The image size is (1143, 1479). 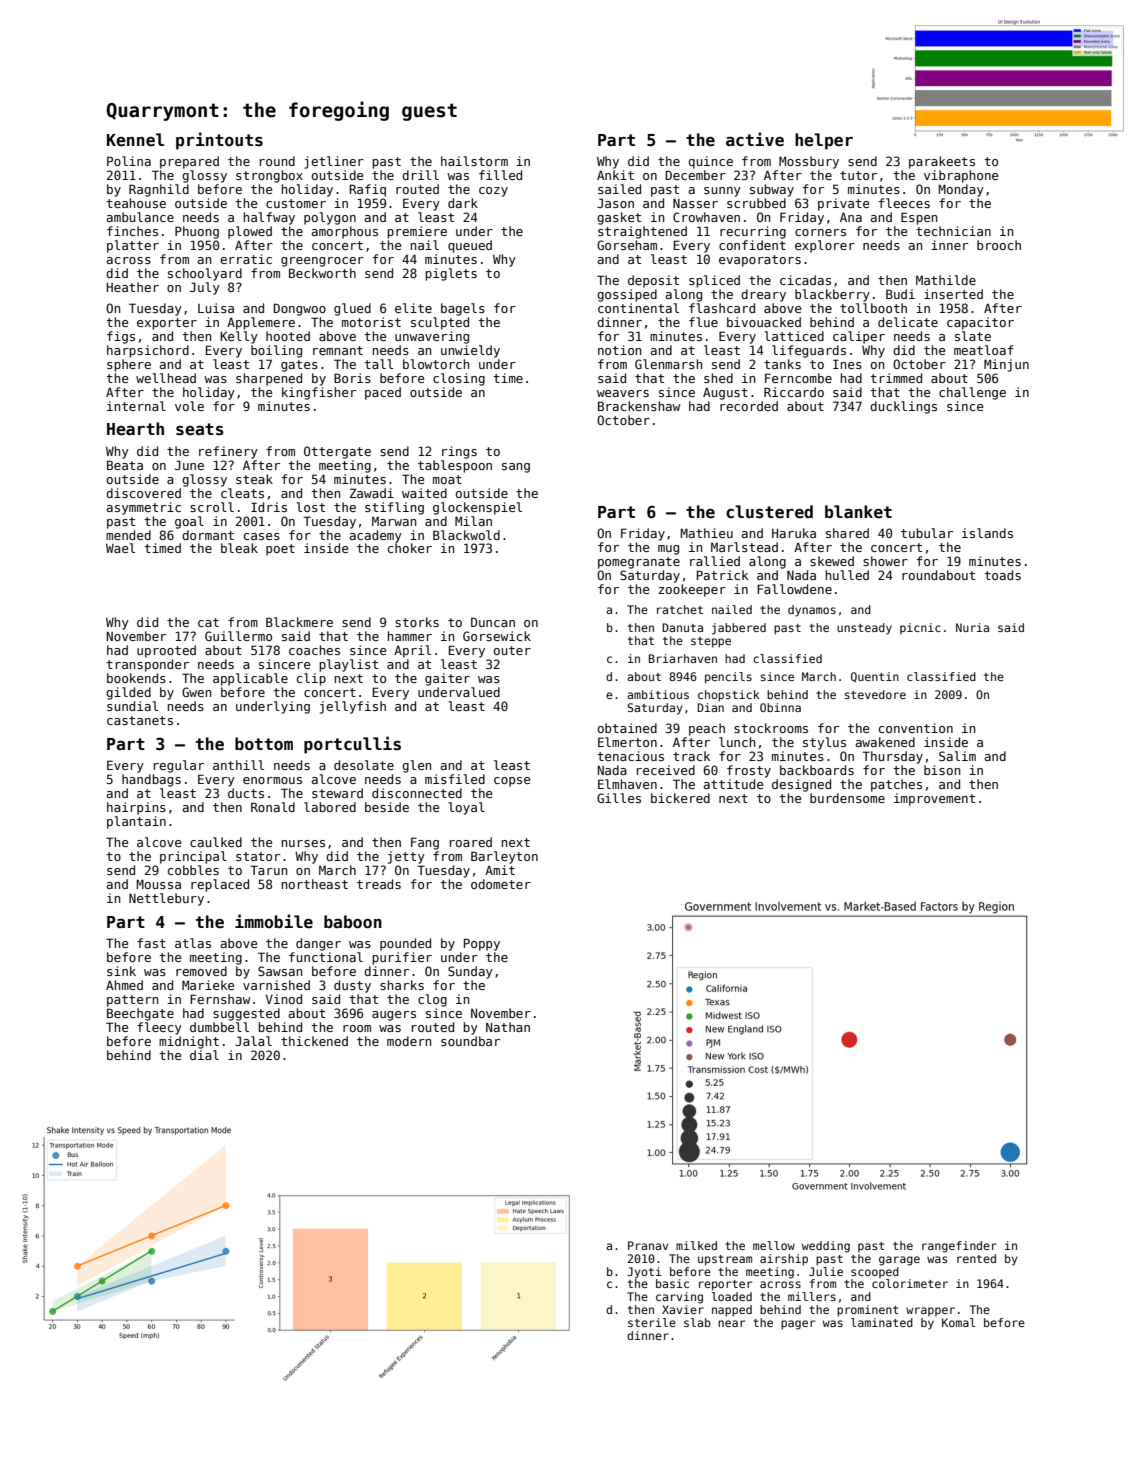 I want to click on toads, so click(x=1003, y=575).
